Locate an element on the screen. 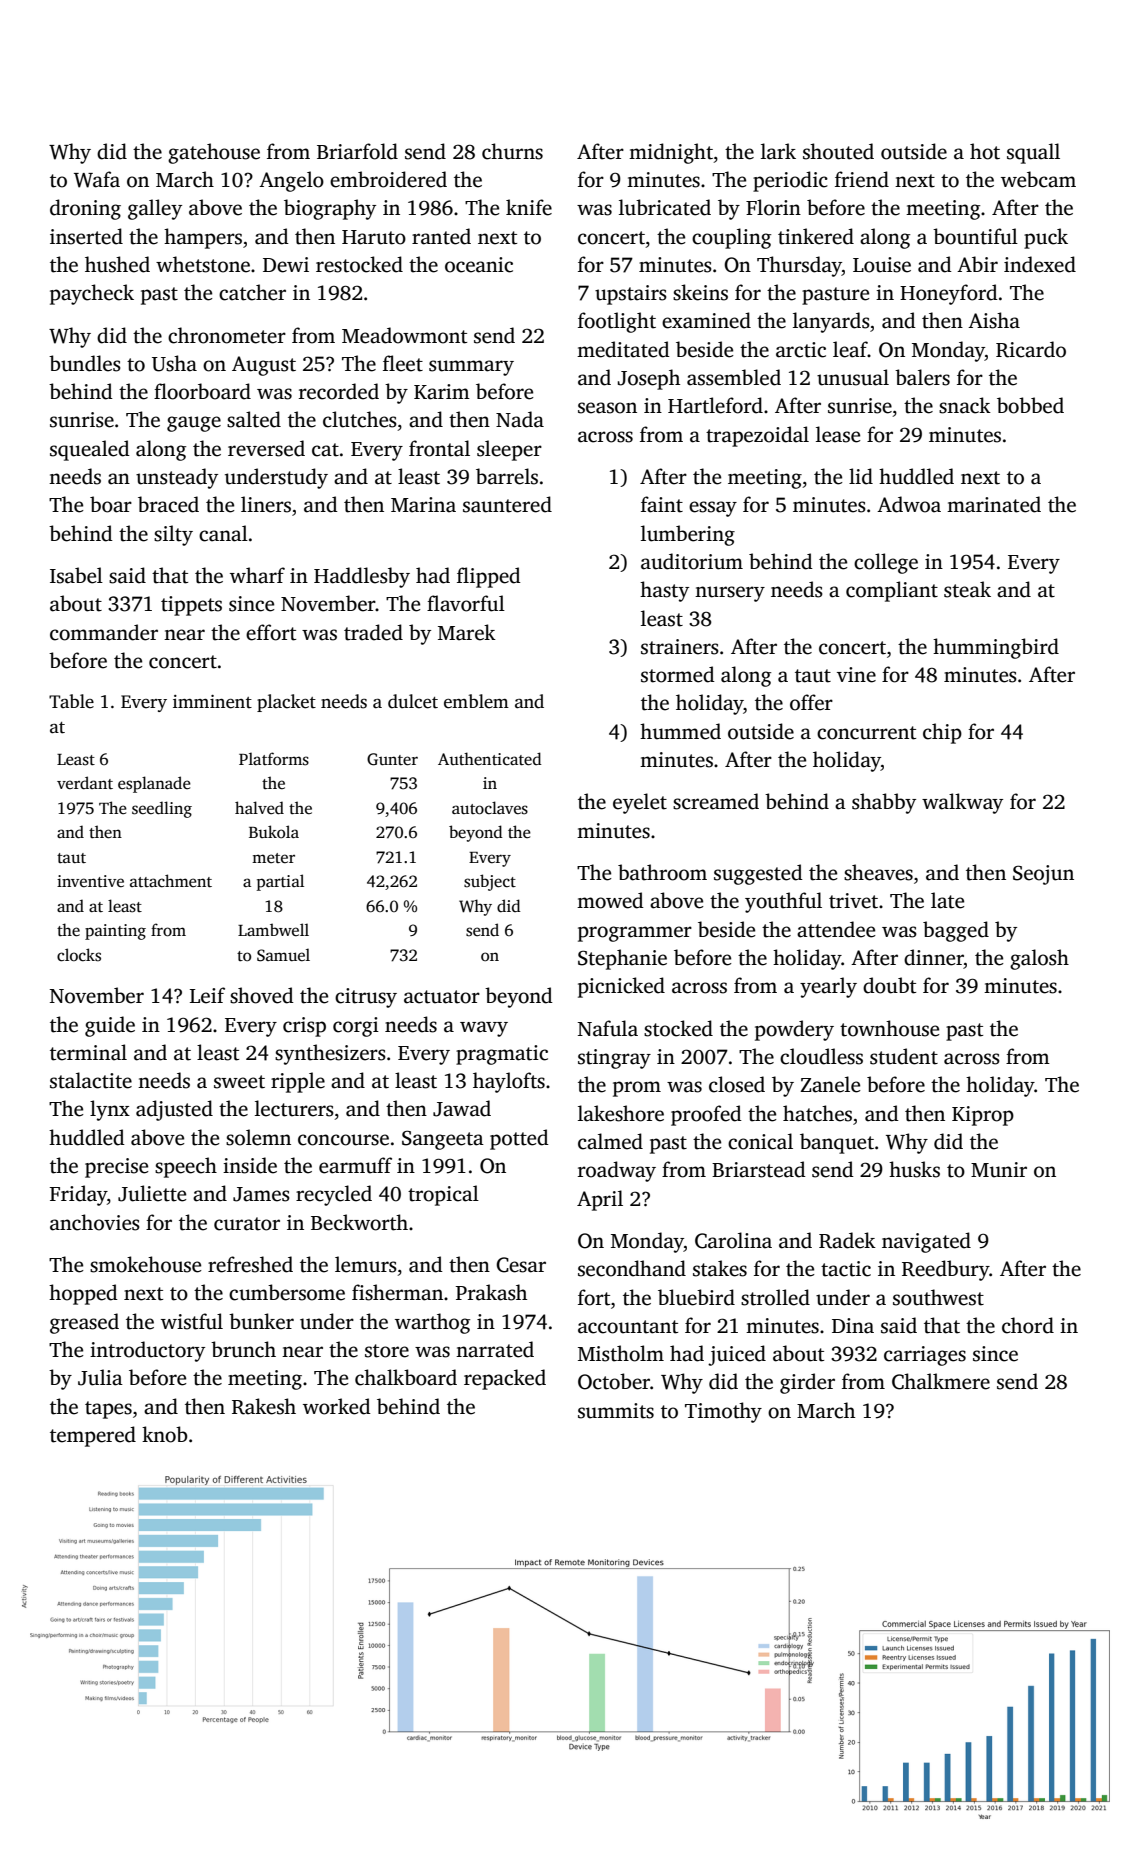 The width and height of the screenshot is (1132, 1864). hummed is located at coordinates (680, 731).
